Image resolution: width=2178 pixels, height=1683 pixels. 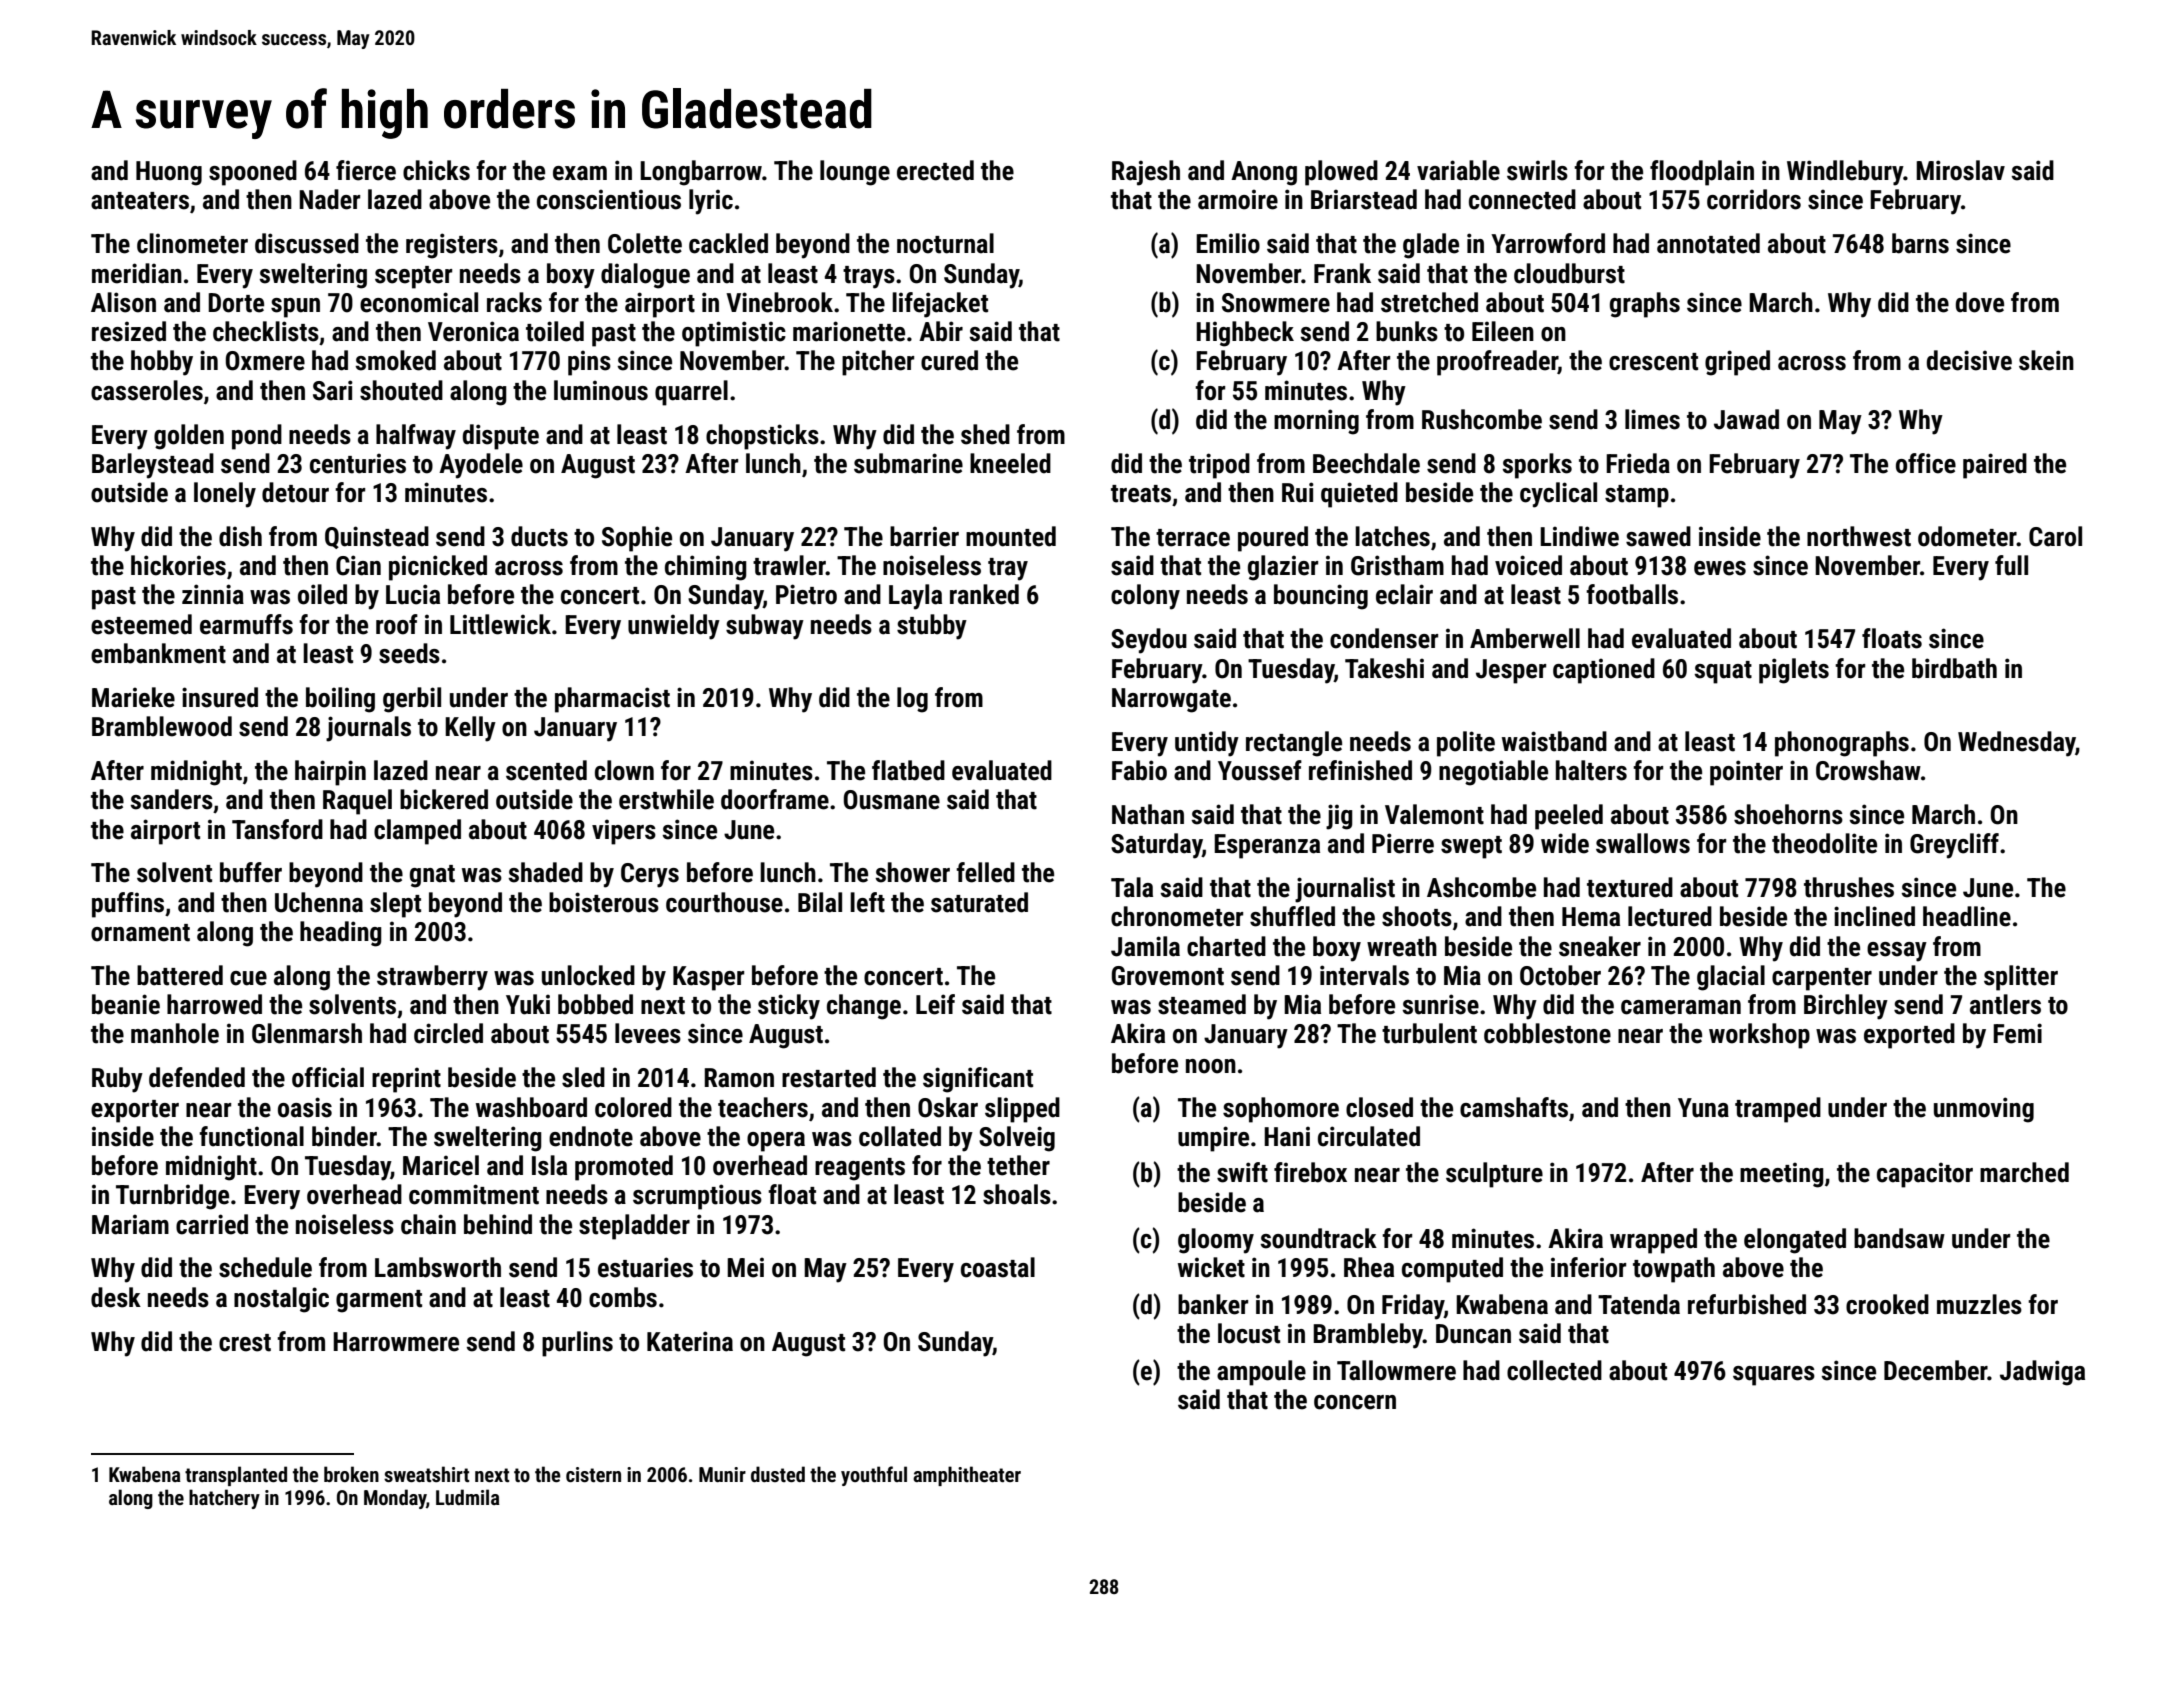 What do you see at coordinates (126, 1004) in the screenshot?
I see `beanie` at bounding box center [126, 1004].
